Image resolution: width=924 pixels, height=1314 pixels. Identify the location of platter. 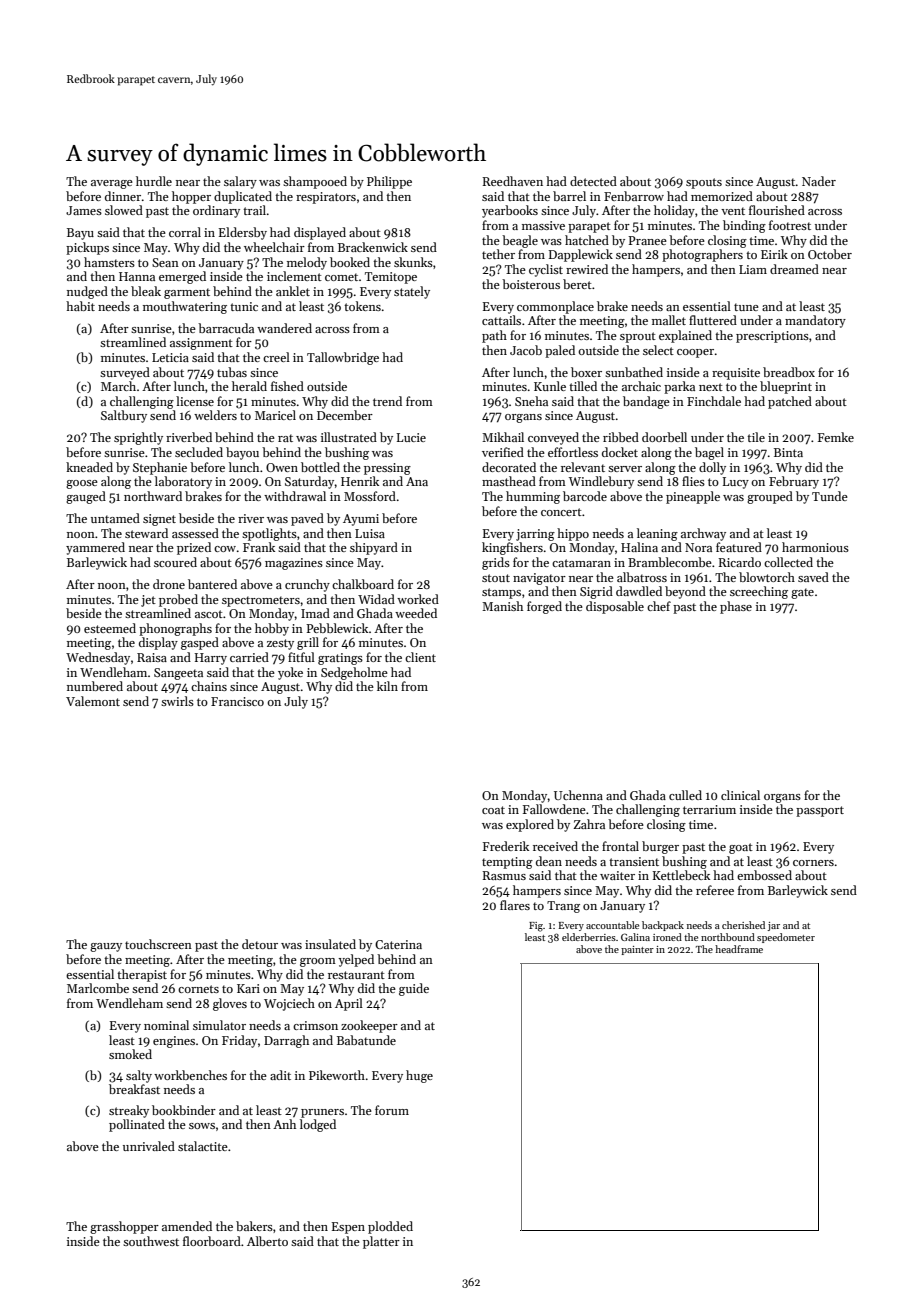
(381, 1242).
